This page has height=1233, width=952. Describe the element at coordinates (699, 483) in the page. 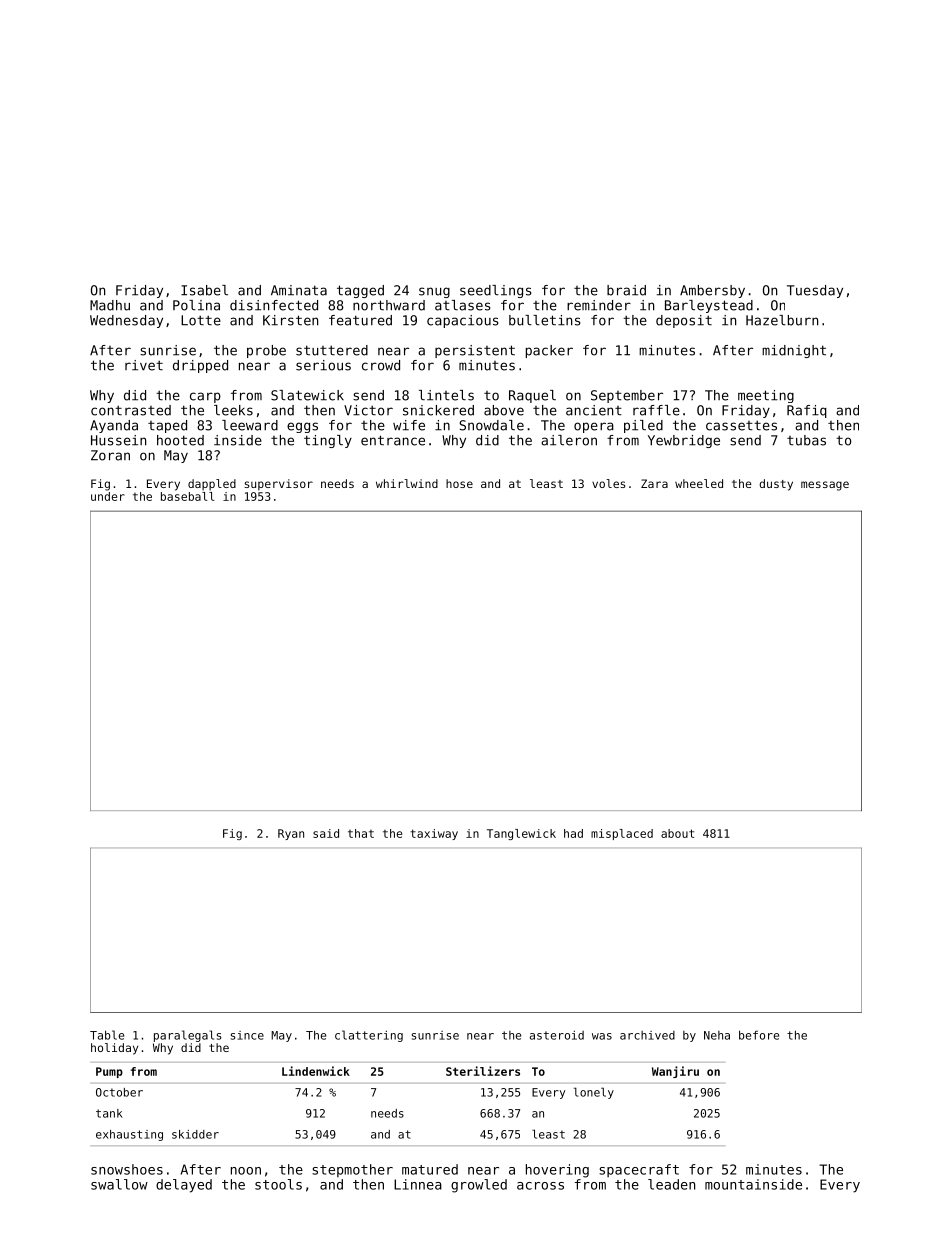

I see `wheeled` at that location.
